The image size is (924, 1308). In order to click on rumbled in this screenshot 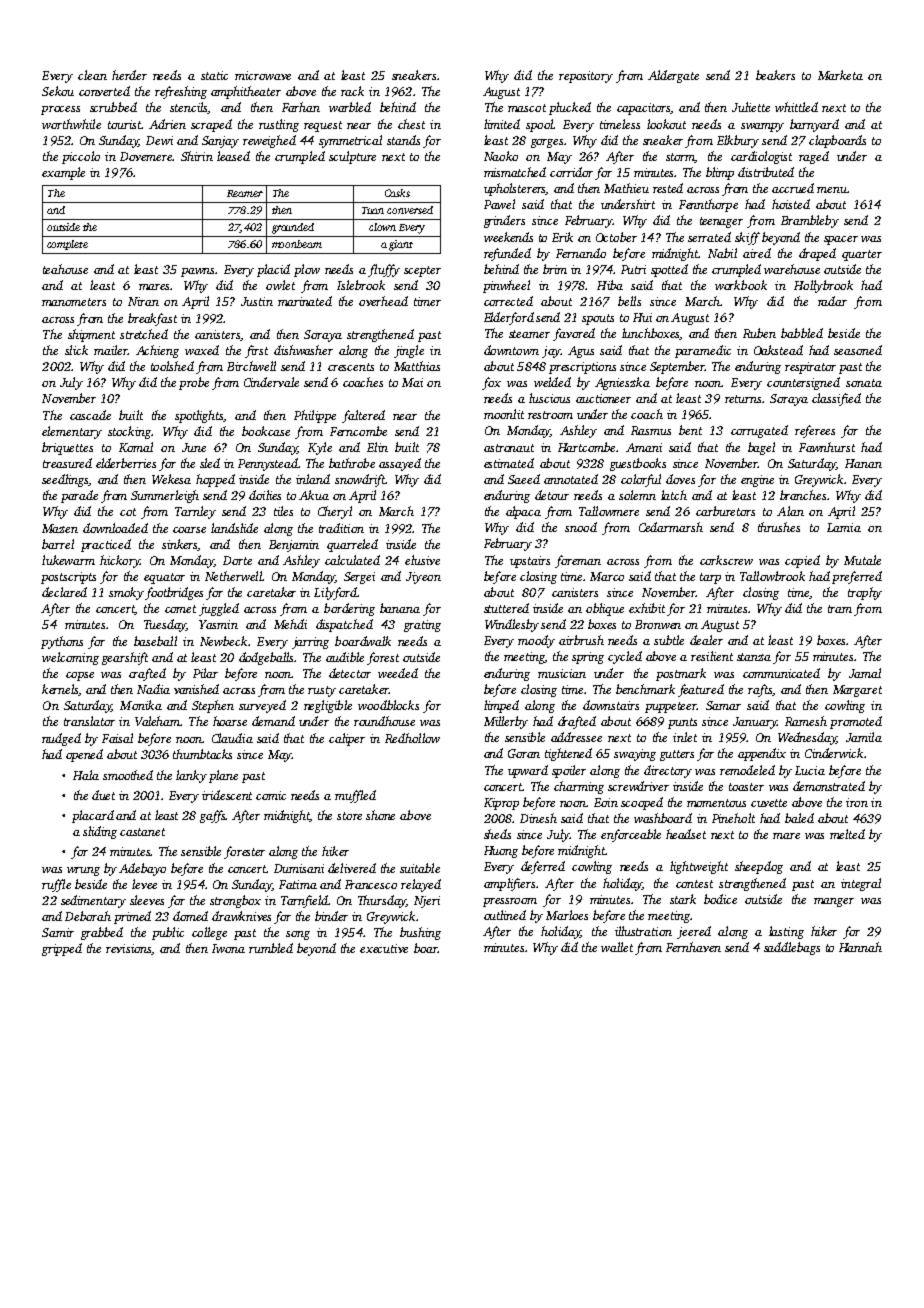, I will do `click(271, 948)`.
